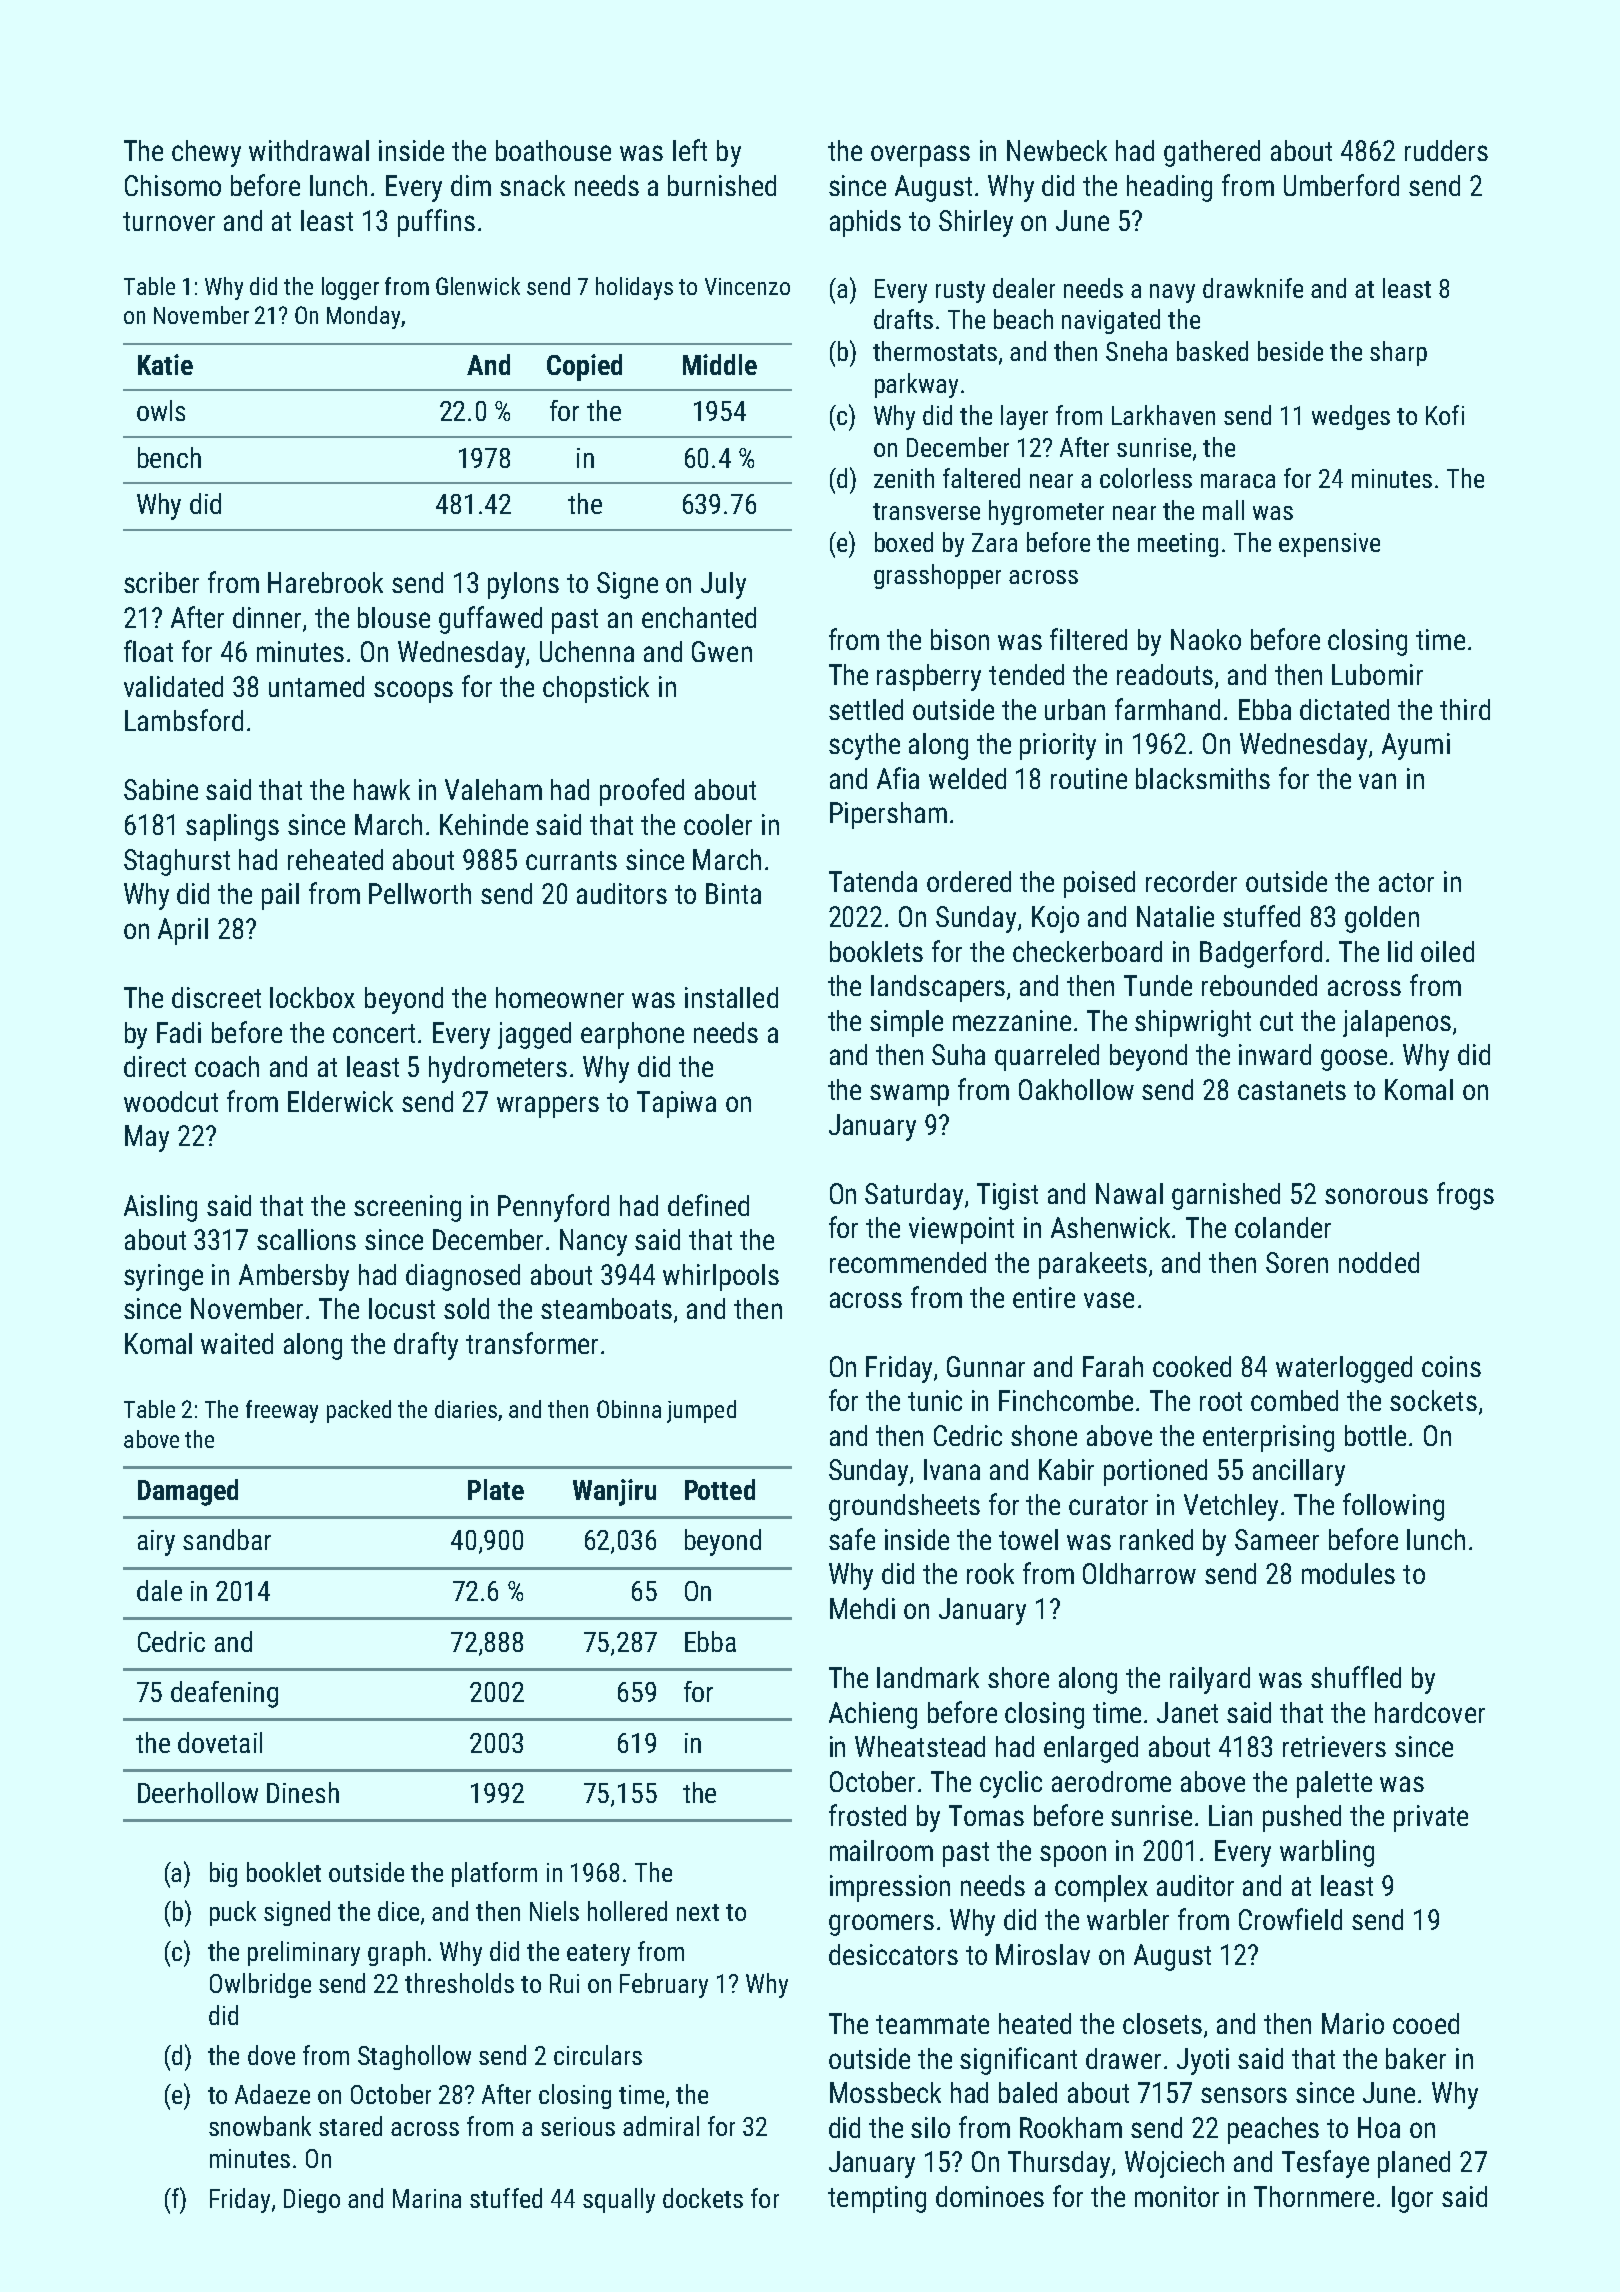 The width and height of the document is (1620, 2292). What do you see at coordinates (1162, 2023) in the document?
I see `closets` at bounding box center [1162, 2023].
